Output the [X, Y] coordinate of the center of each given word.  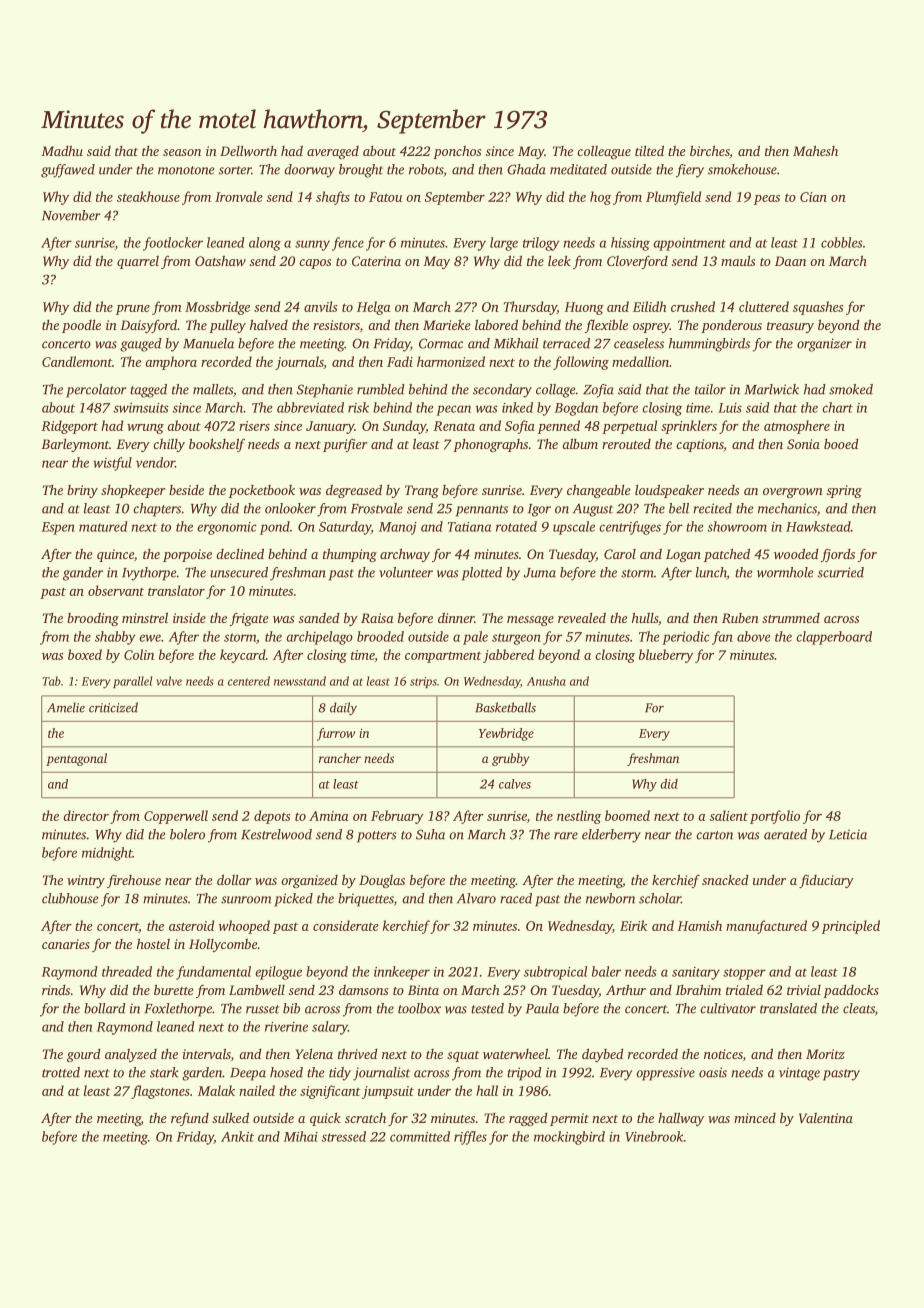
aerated [785, 834]
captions [700, 445]
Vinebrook [654, 1136]
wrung [145, 429]
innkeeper [402, 973]
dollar [234, 879]
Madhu [62, 151]
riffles [470, 1138]
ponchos [457, 152]
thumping [350, 555]
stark [164, 1072]
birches [710, 150]
